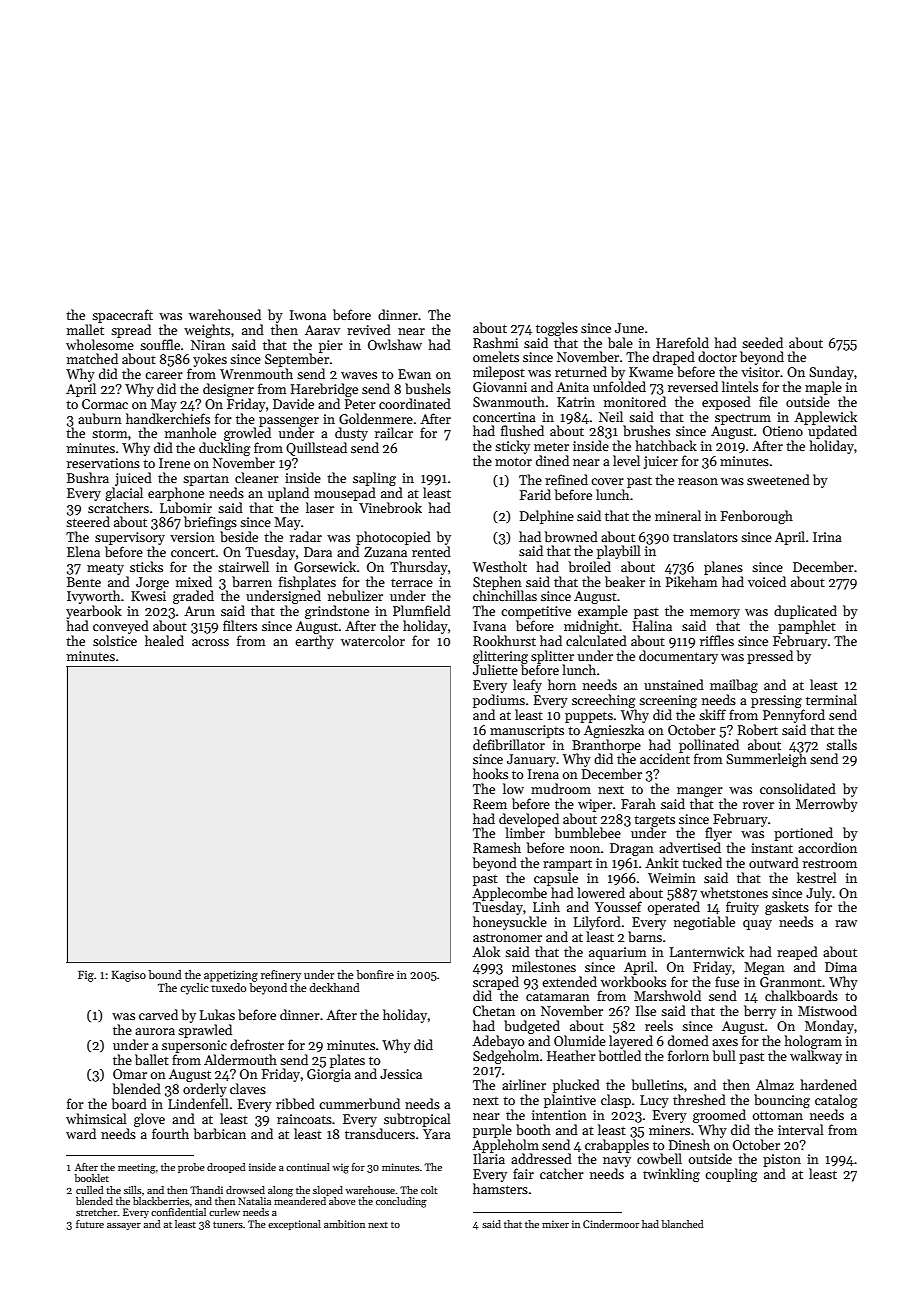 The image size is (924, 1308). Describe the element at coordinates (92, 1178) in the screenshot. I see `booklet` at that location.
